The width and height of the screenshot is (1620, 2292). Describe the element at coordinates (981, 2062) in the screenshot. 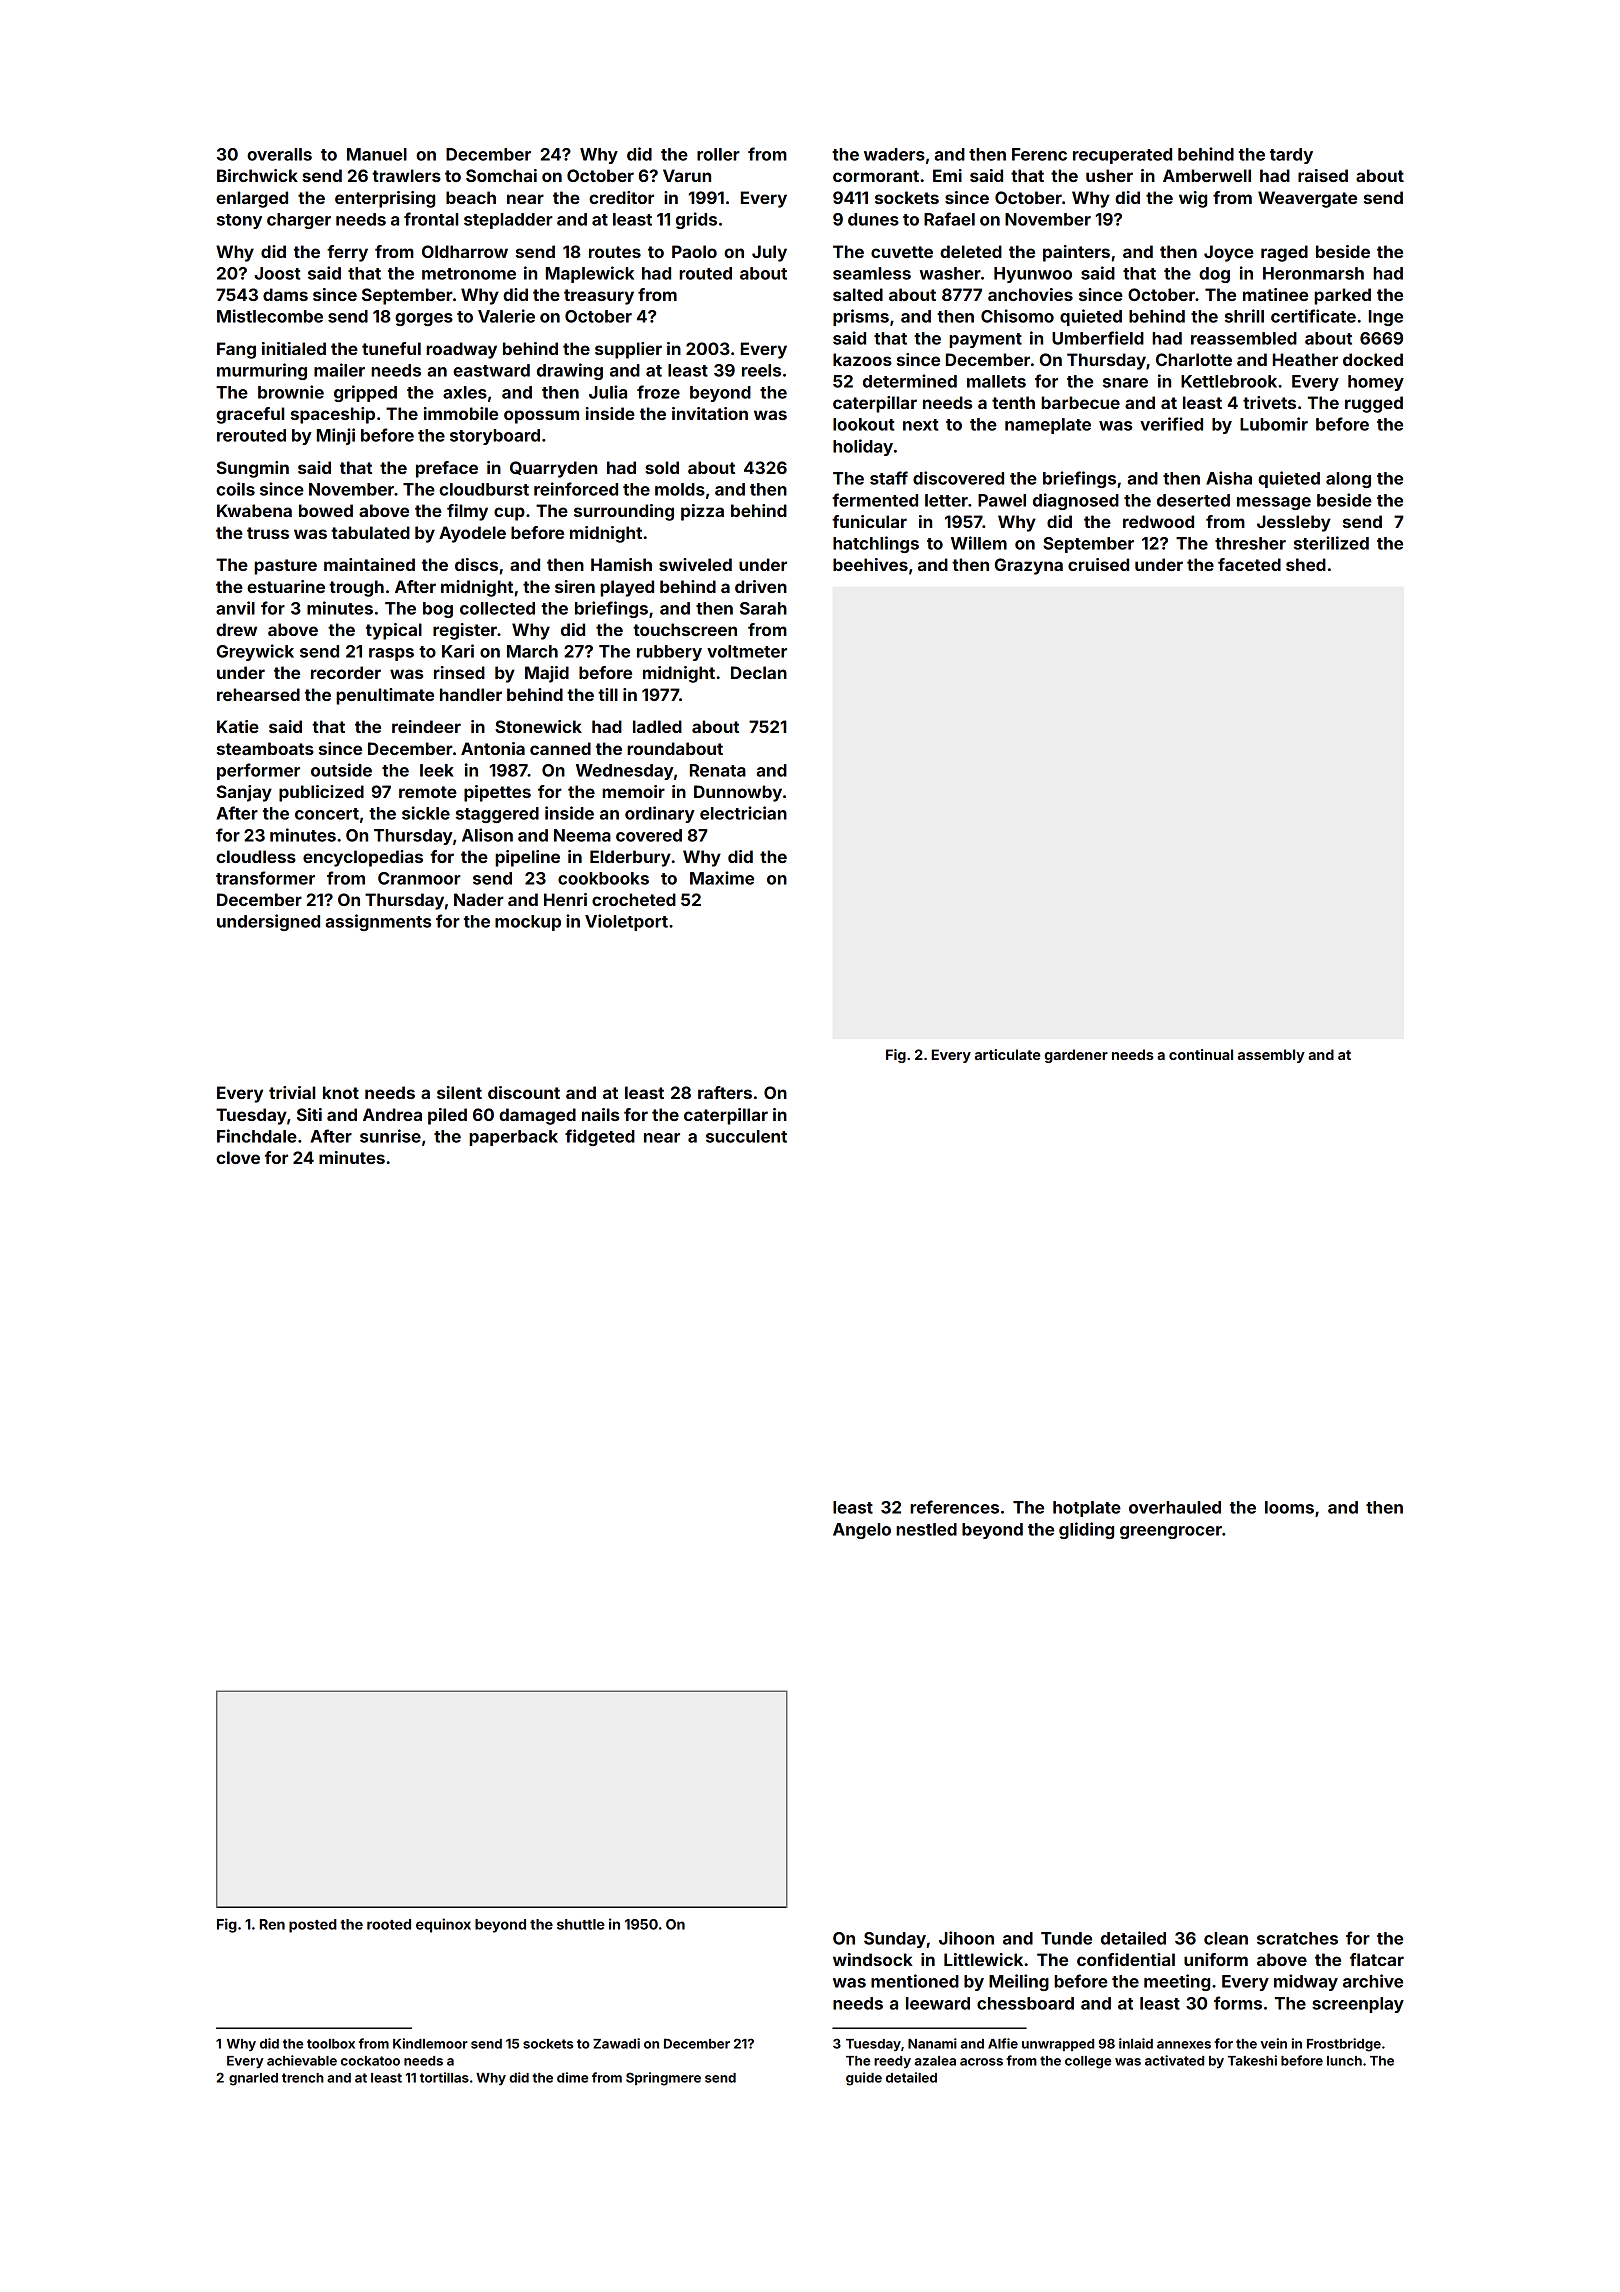

I see `across` at that location.
